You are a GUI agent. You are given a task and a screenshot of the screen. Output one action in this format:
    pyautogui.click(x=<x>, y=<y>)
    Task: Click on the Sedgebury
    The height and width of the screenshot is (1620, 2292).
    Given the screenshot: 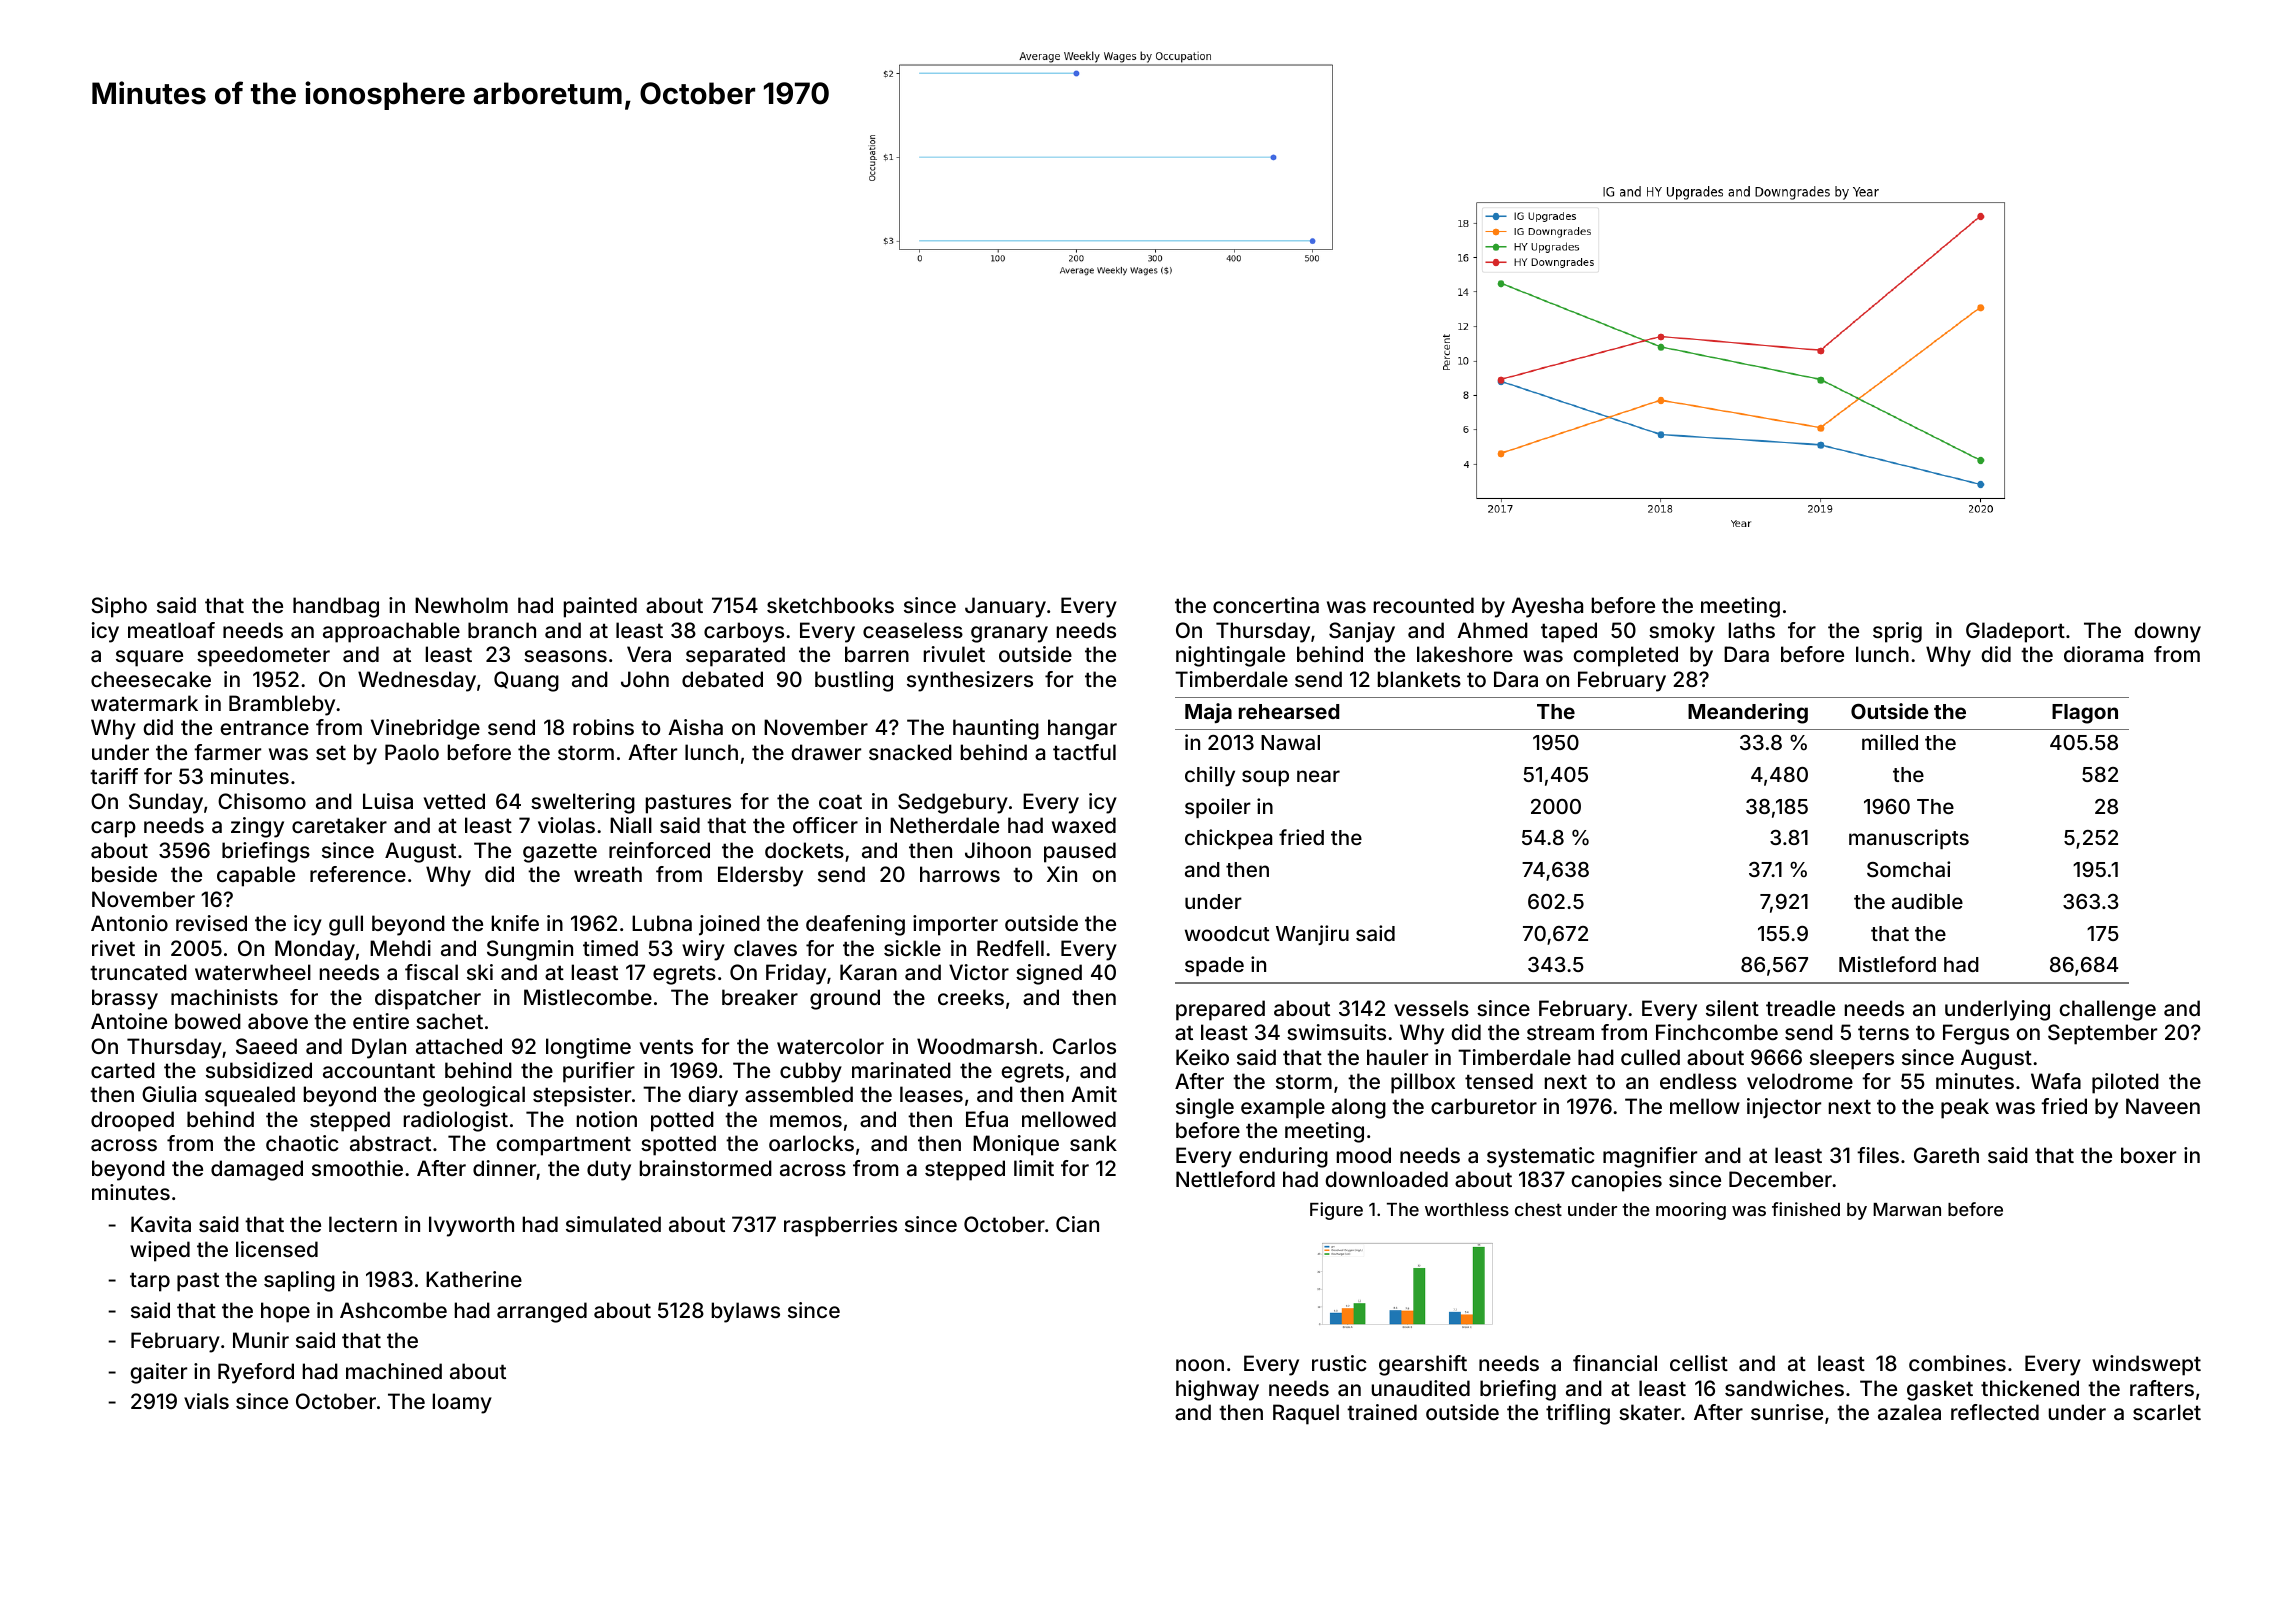 What is the action you would take?
    pyautogui.click(x=953, y=803)
